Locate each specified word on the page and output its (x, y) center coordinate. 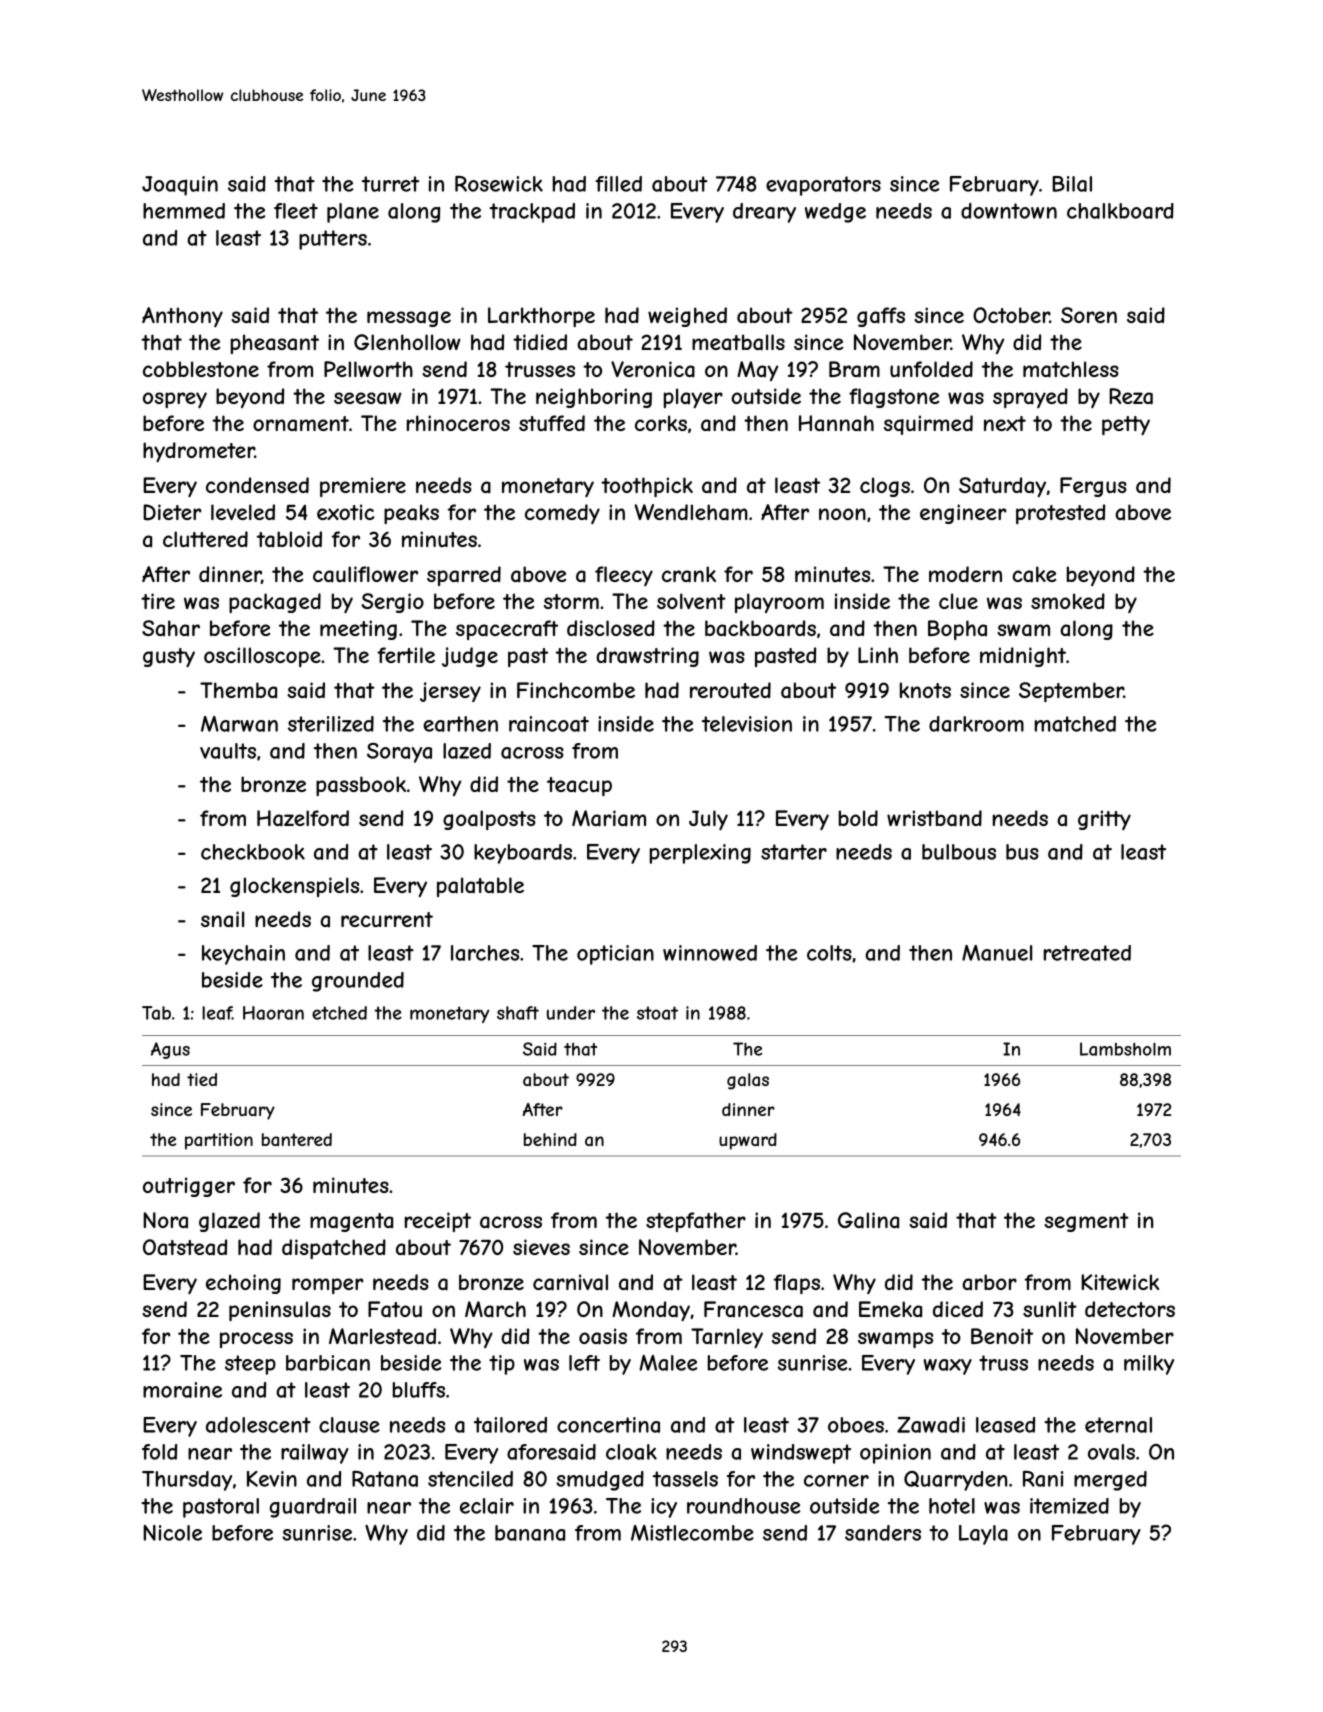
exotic (346, 512)
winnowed (710, 953)
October (1011, 315)
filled (618, 184)
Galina (868, 1220)
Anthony (182, 317)
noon (842, 514)
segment (1086, 1222)
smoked (1068, 601)
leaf (217, 1013)
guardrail (312, 1508)
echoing (243, 1284)
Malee (668, 1363)
